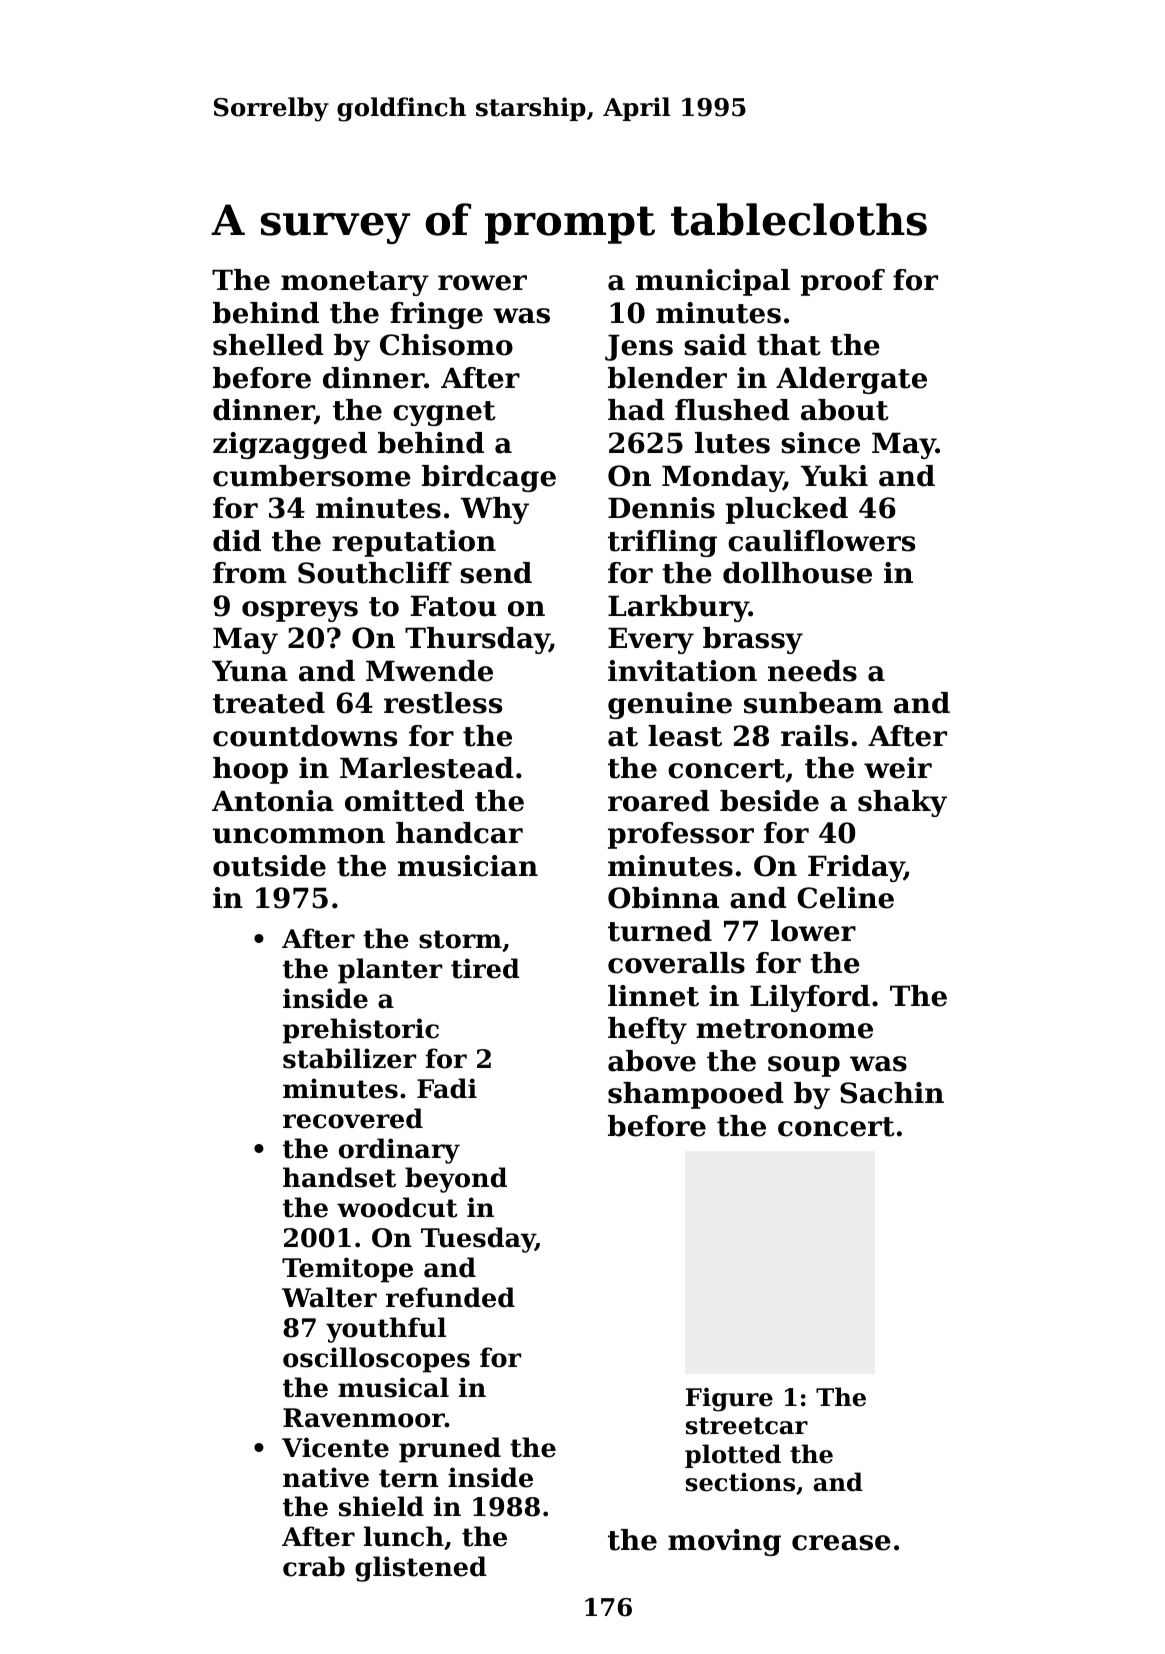 The height and width of the page is (1654, 1165). I want to click on Tuesday, so click(478, 1240).
